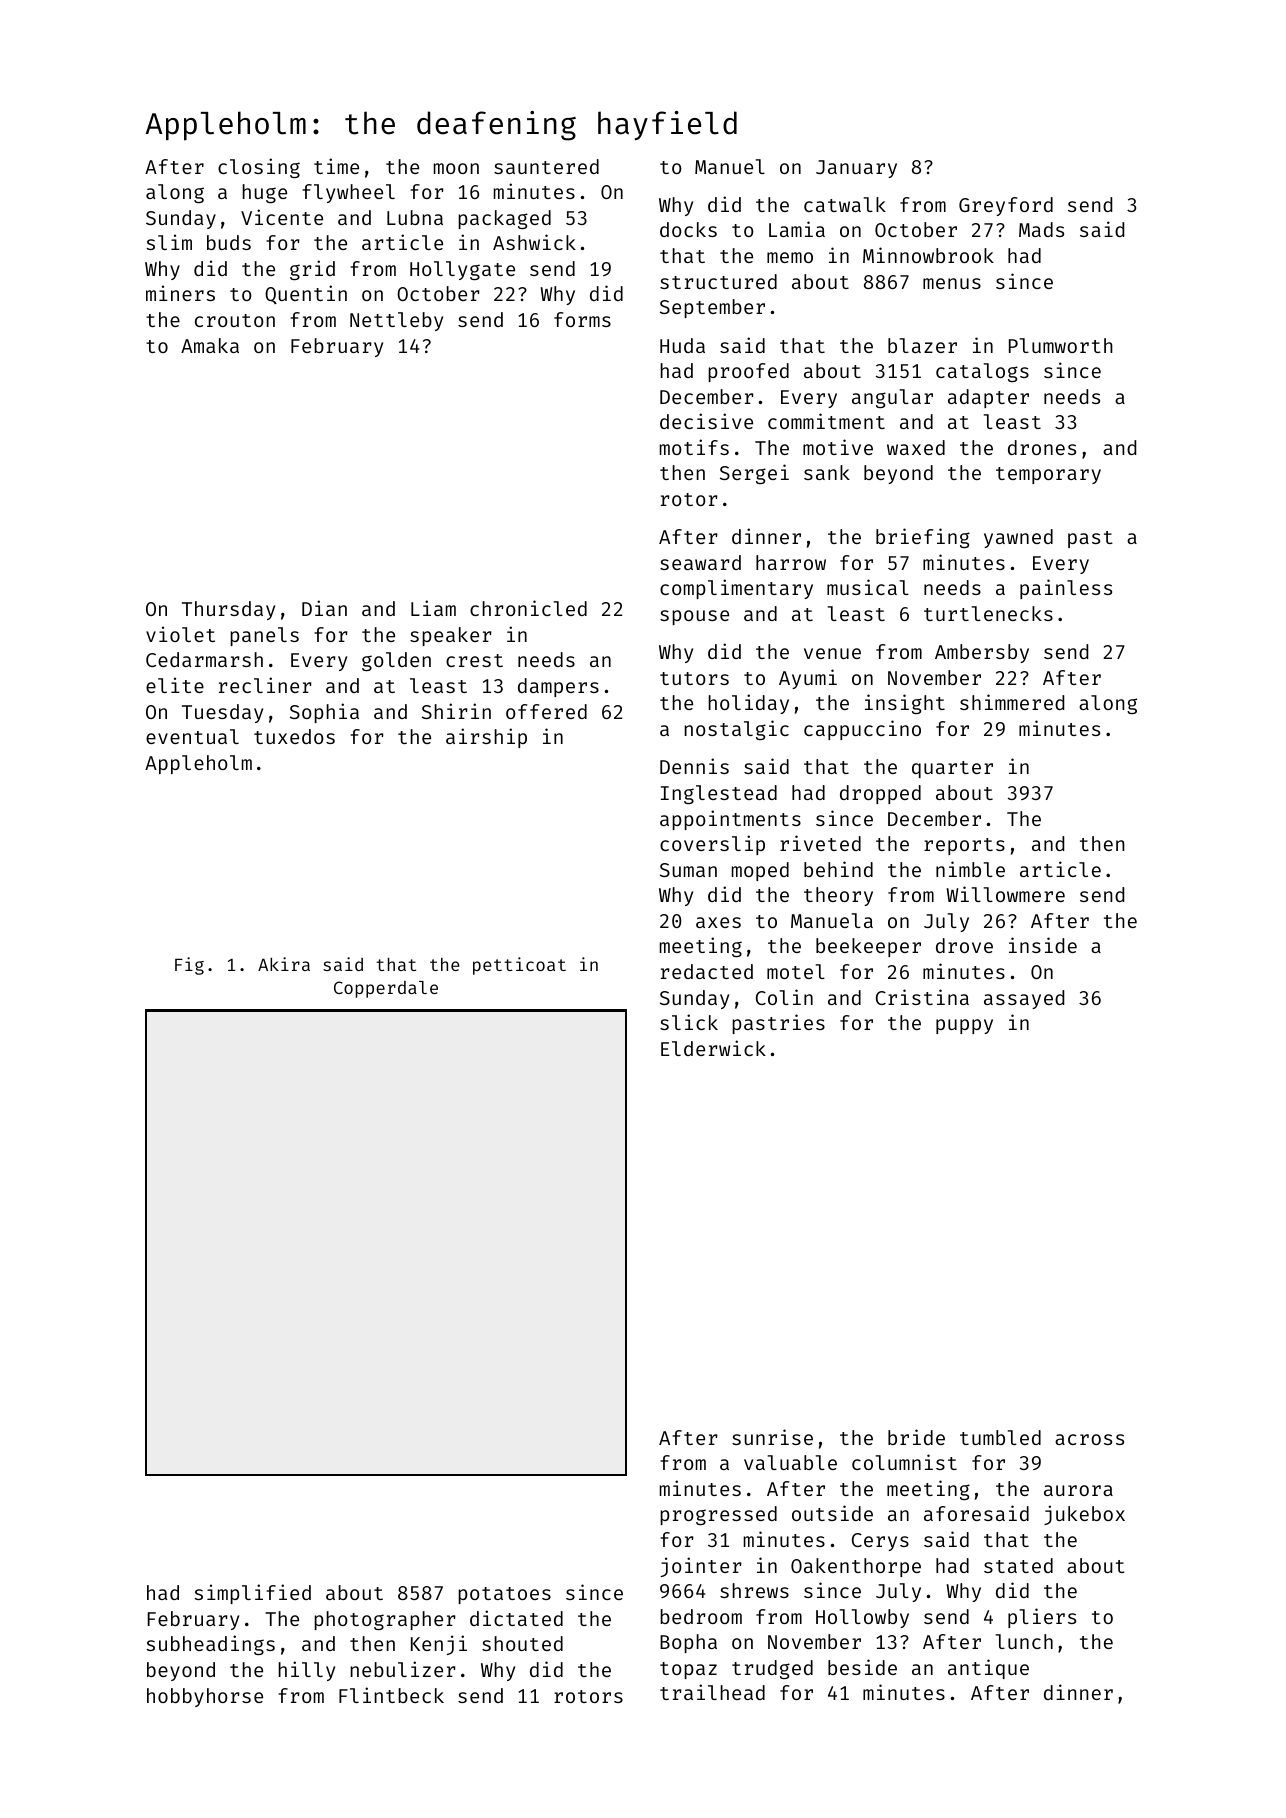 The width and height of the image is (1286, 1818). Describe the element at coordinates (688, 229) in the image. I see `docks` at that location.
